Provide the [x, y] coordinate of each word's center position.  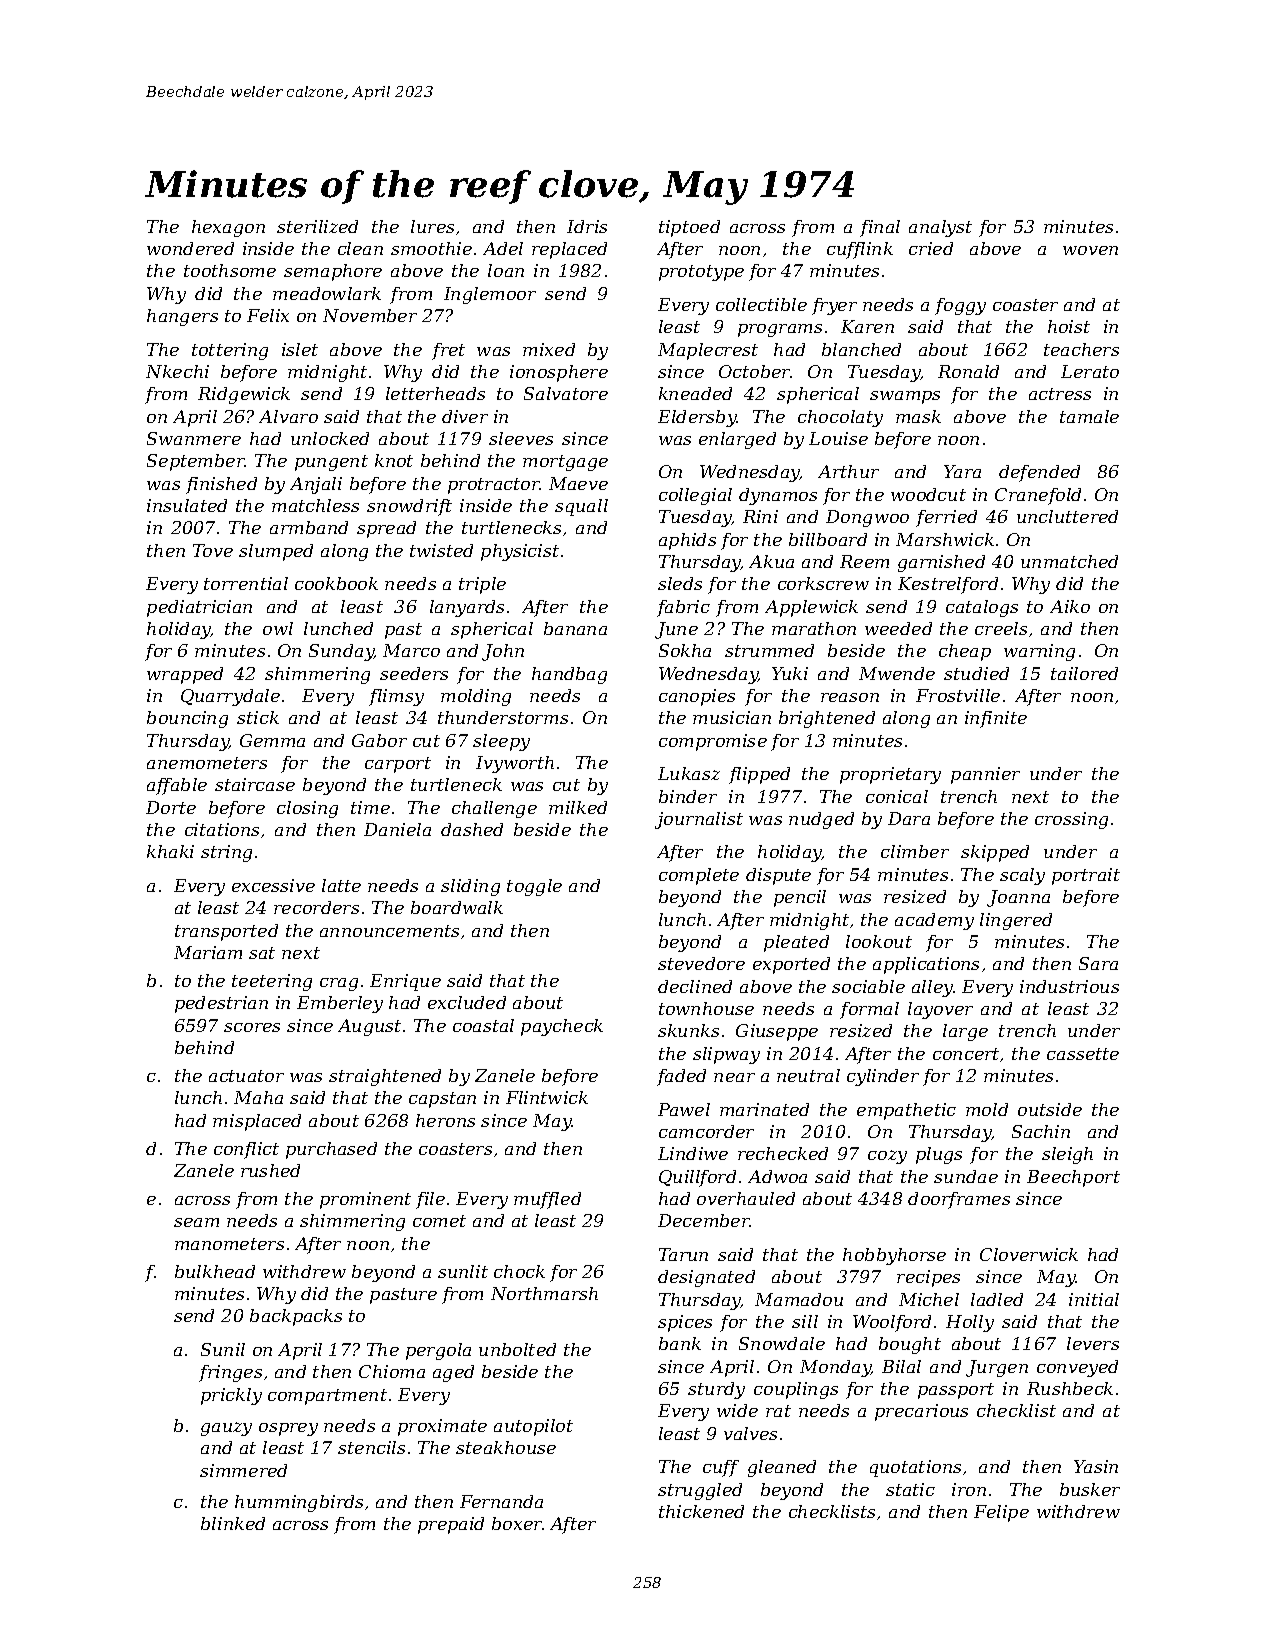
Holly [970, 1323]
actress [1060, 394]
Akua [771, 561]
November [370, 315]
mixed [549, 349]
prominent [365, 1200]
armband [309, 527]
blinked [233, 1523]
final [880, 228]
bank [680, 1343]
